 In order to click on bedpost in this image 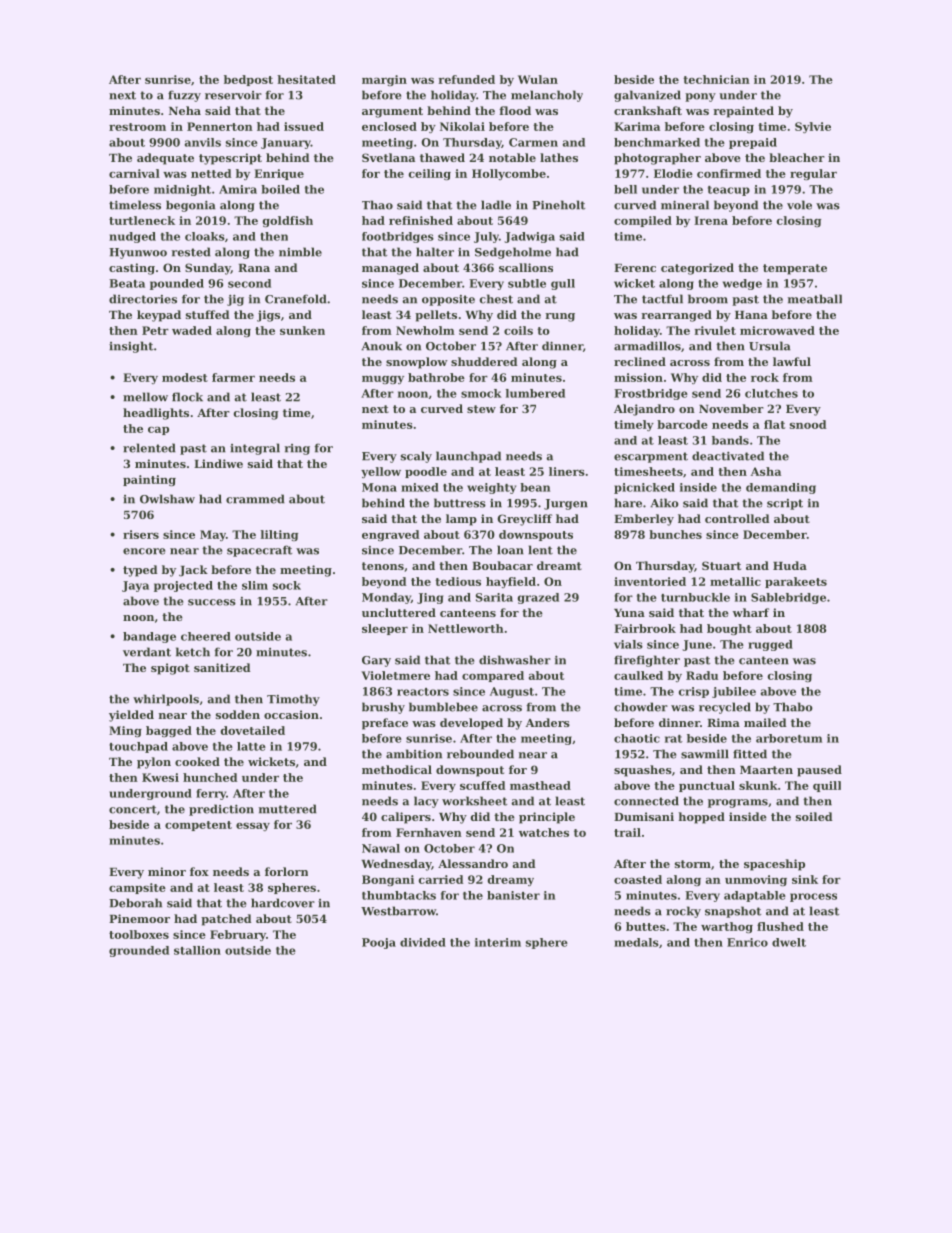, I will do `click(248, 80)`.
